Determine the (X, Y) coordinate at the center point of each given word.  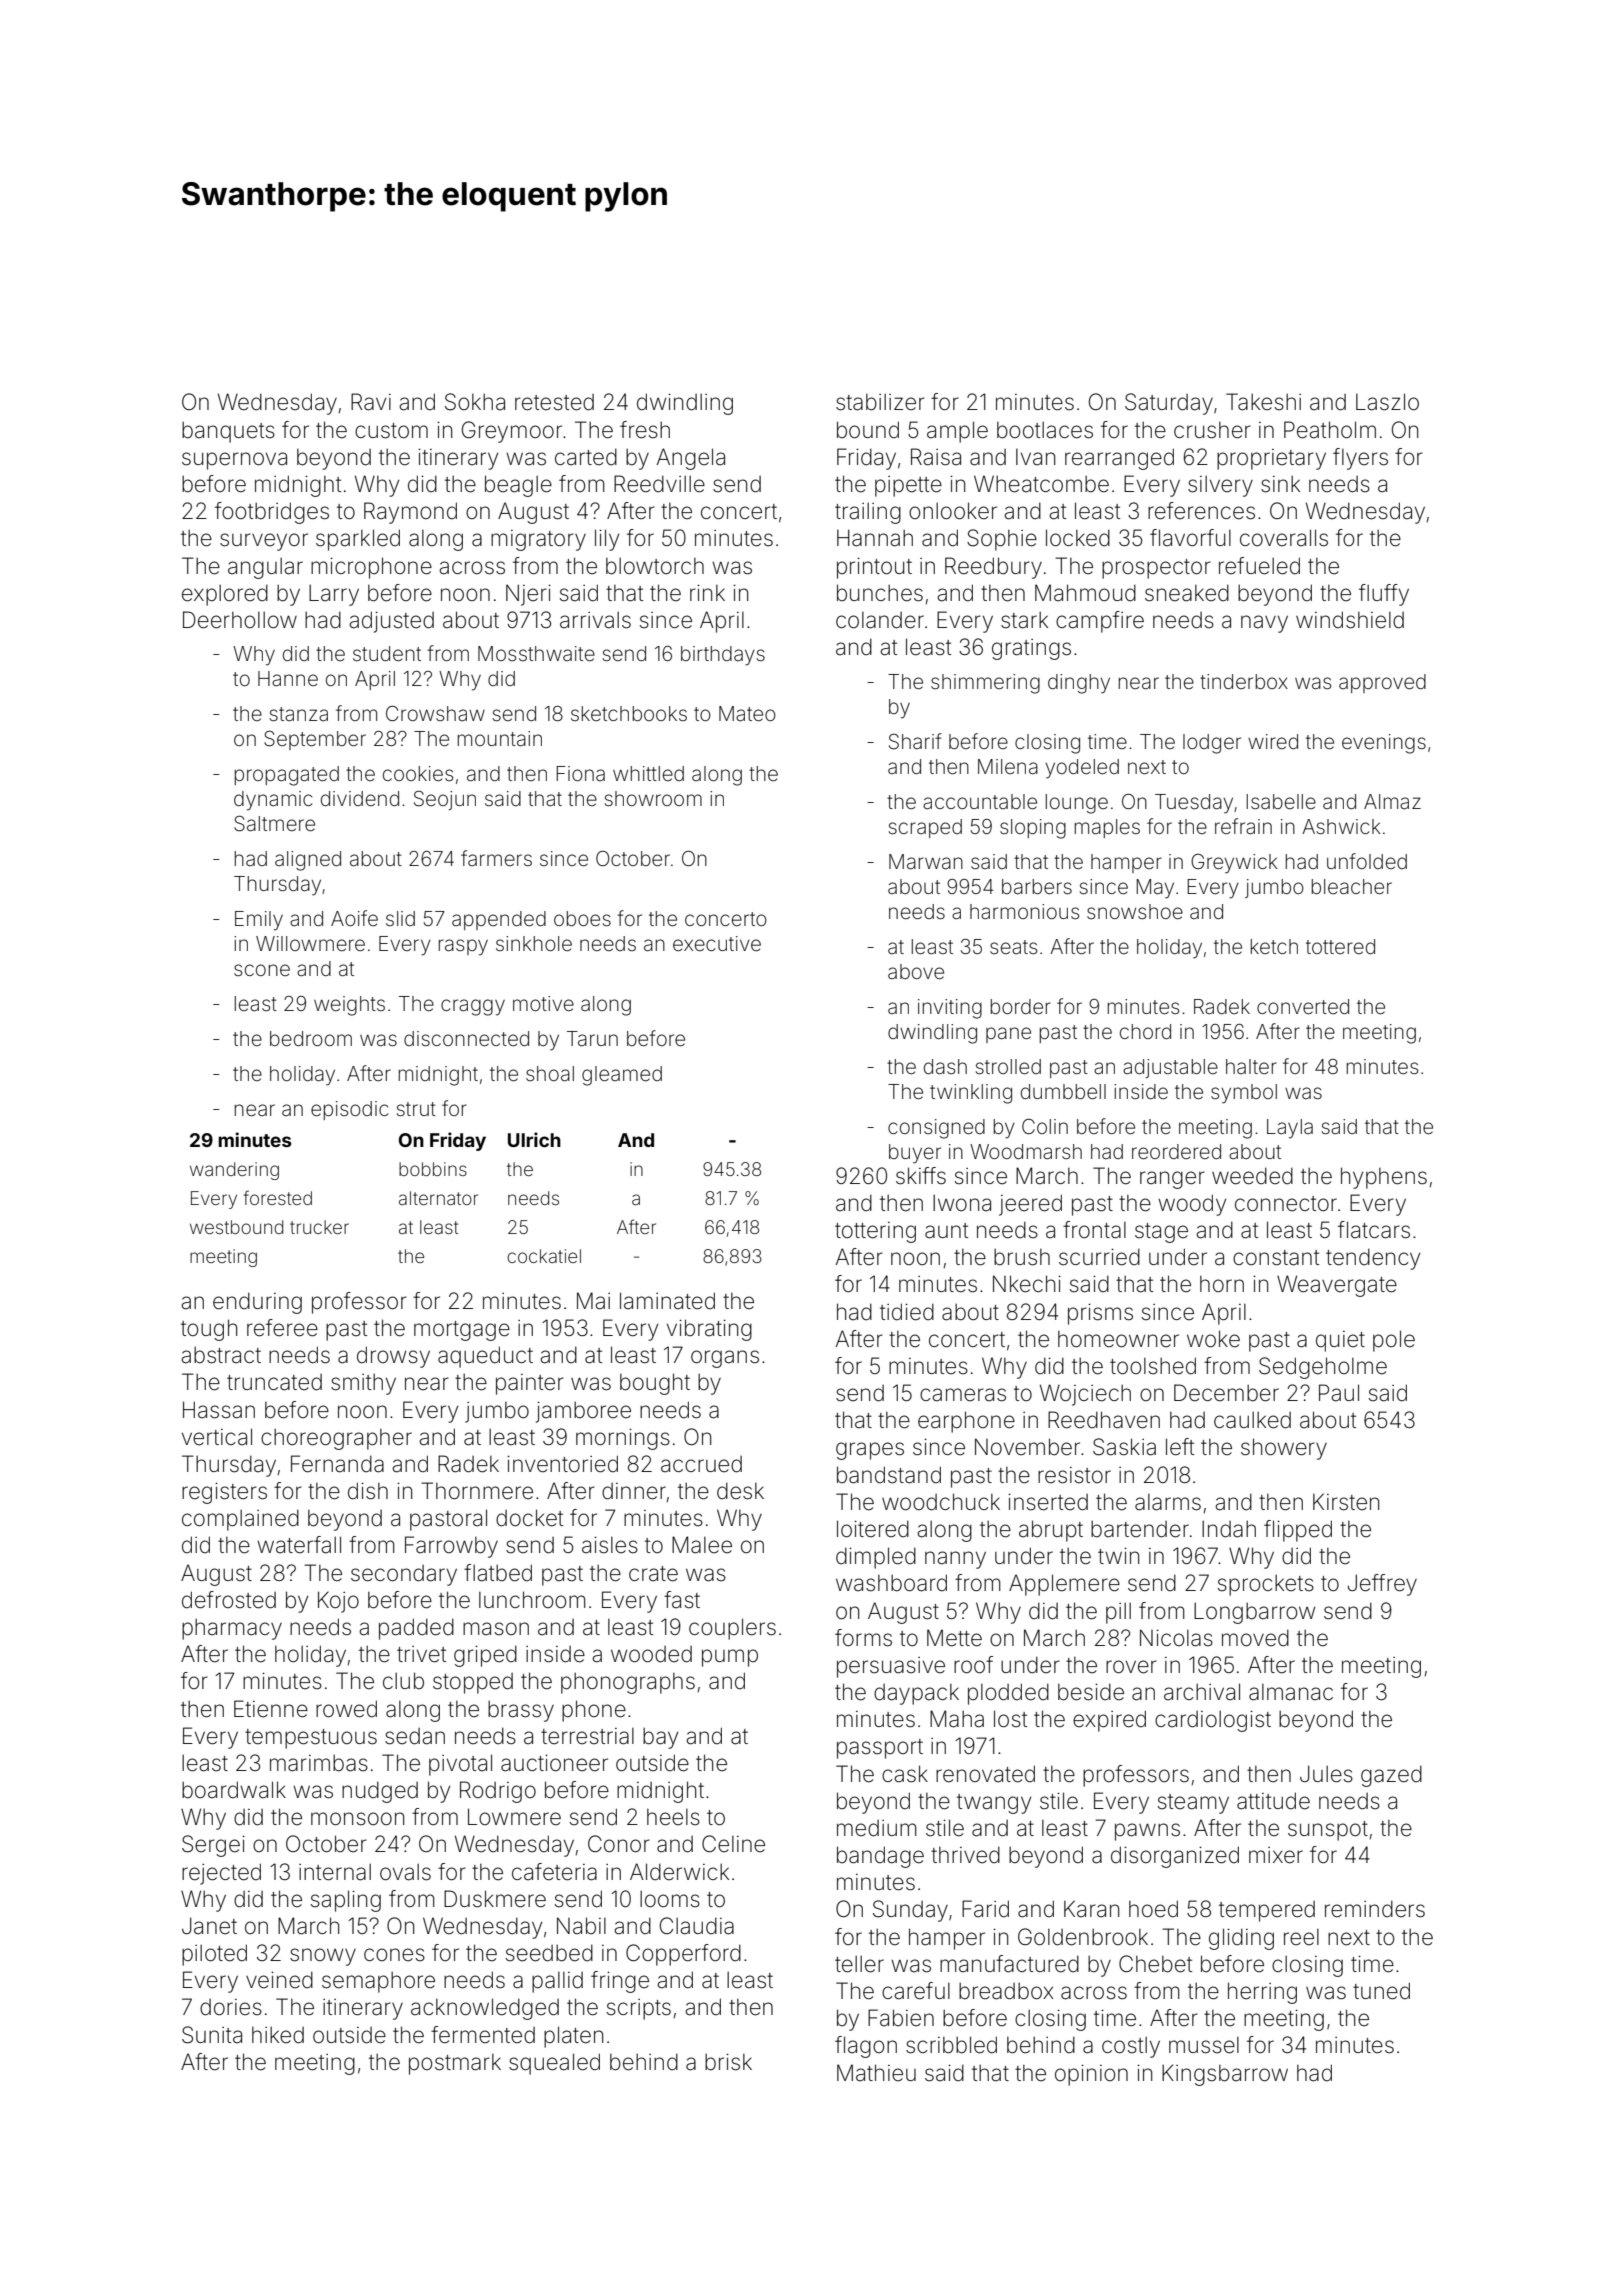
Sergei (213, 1846)
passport (880, 1749)
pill (1118, 1613)
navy (1264, 624)
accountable (980, 801)
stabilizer (880, 402)
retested (554, 402)
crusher (1212, 430)
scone (262, 970)
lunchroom (532, 1599)
